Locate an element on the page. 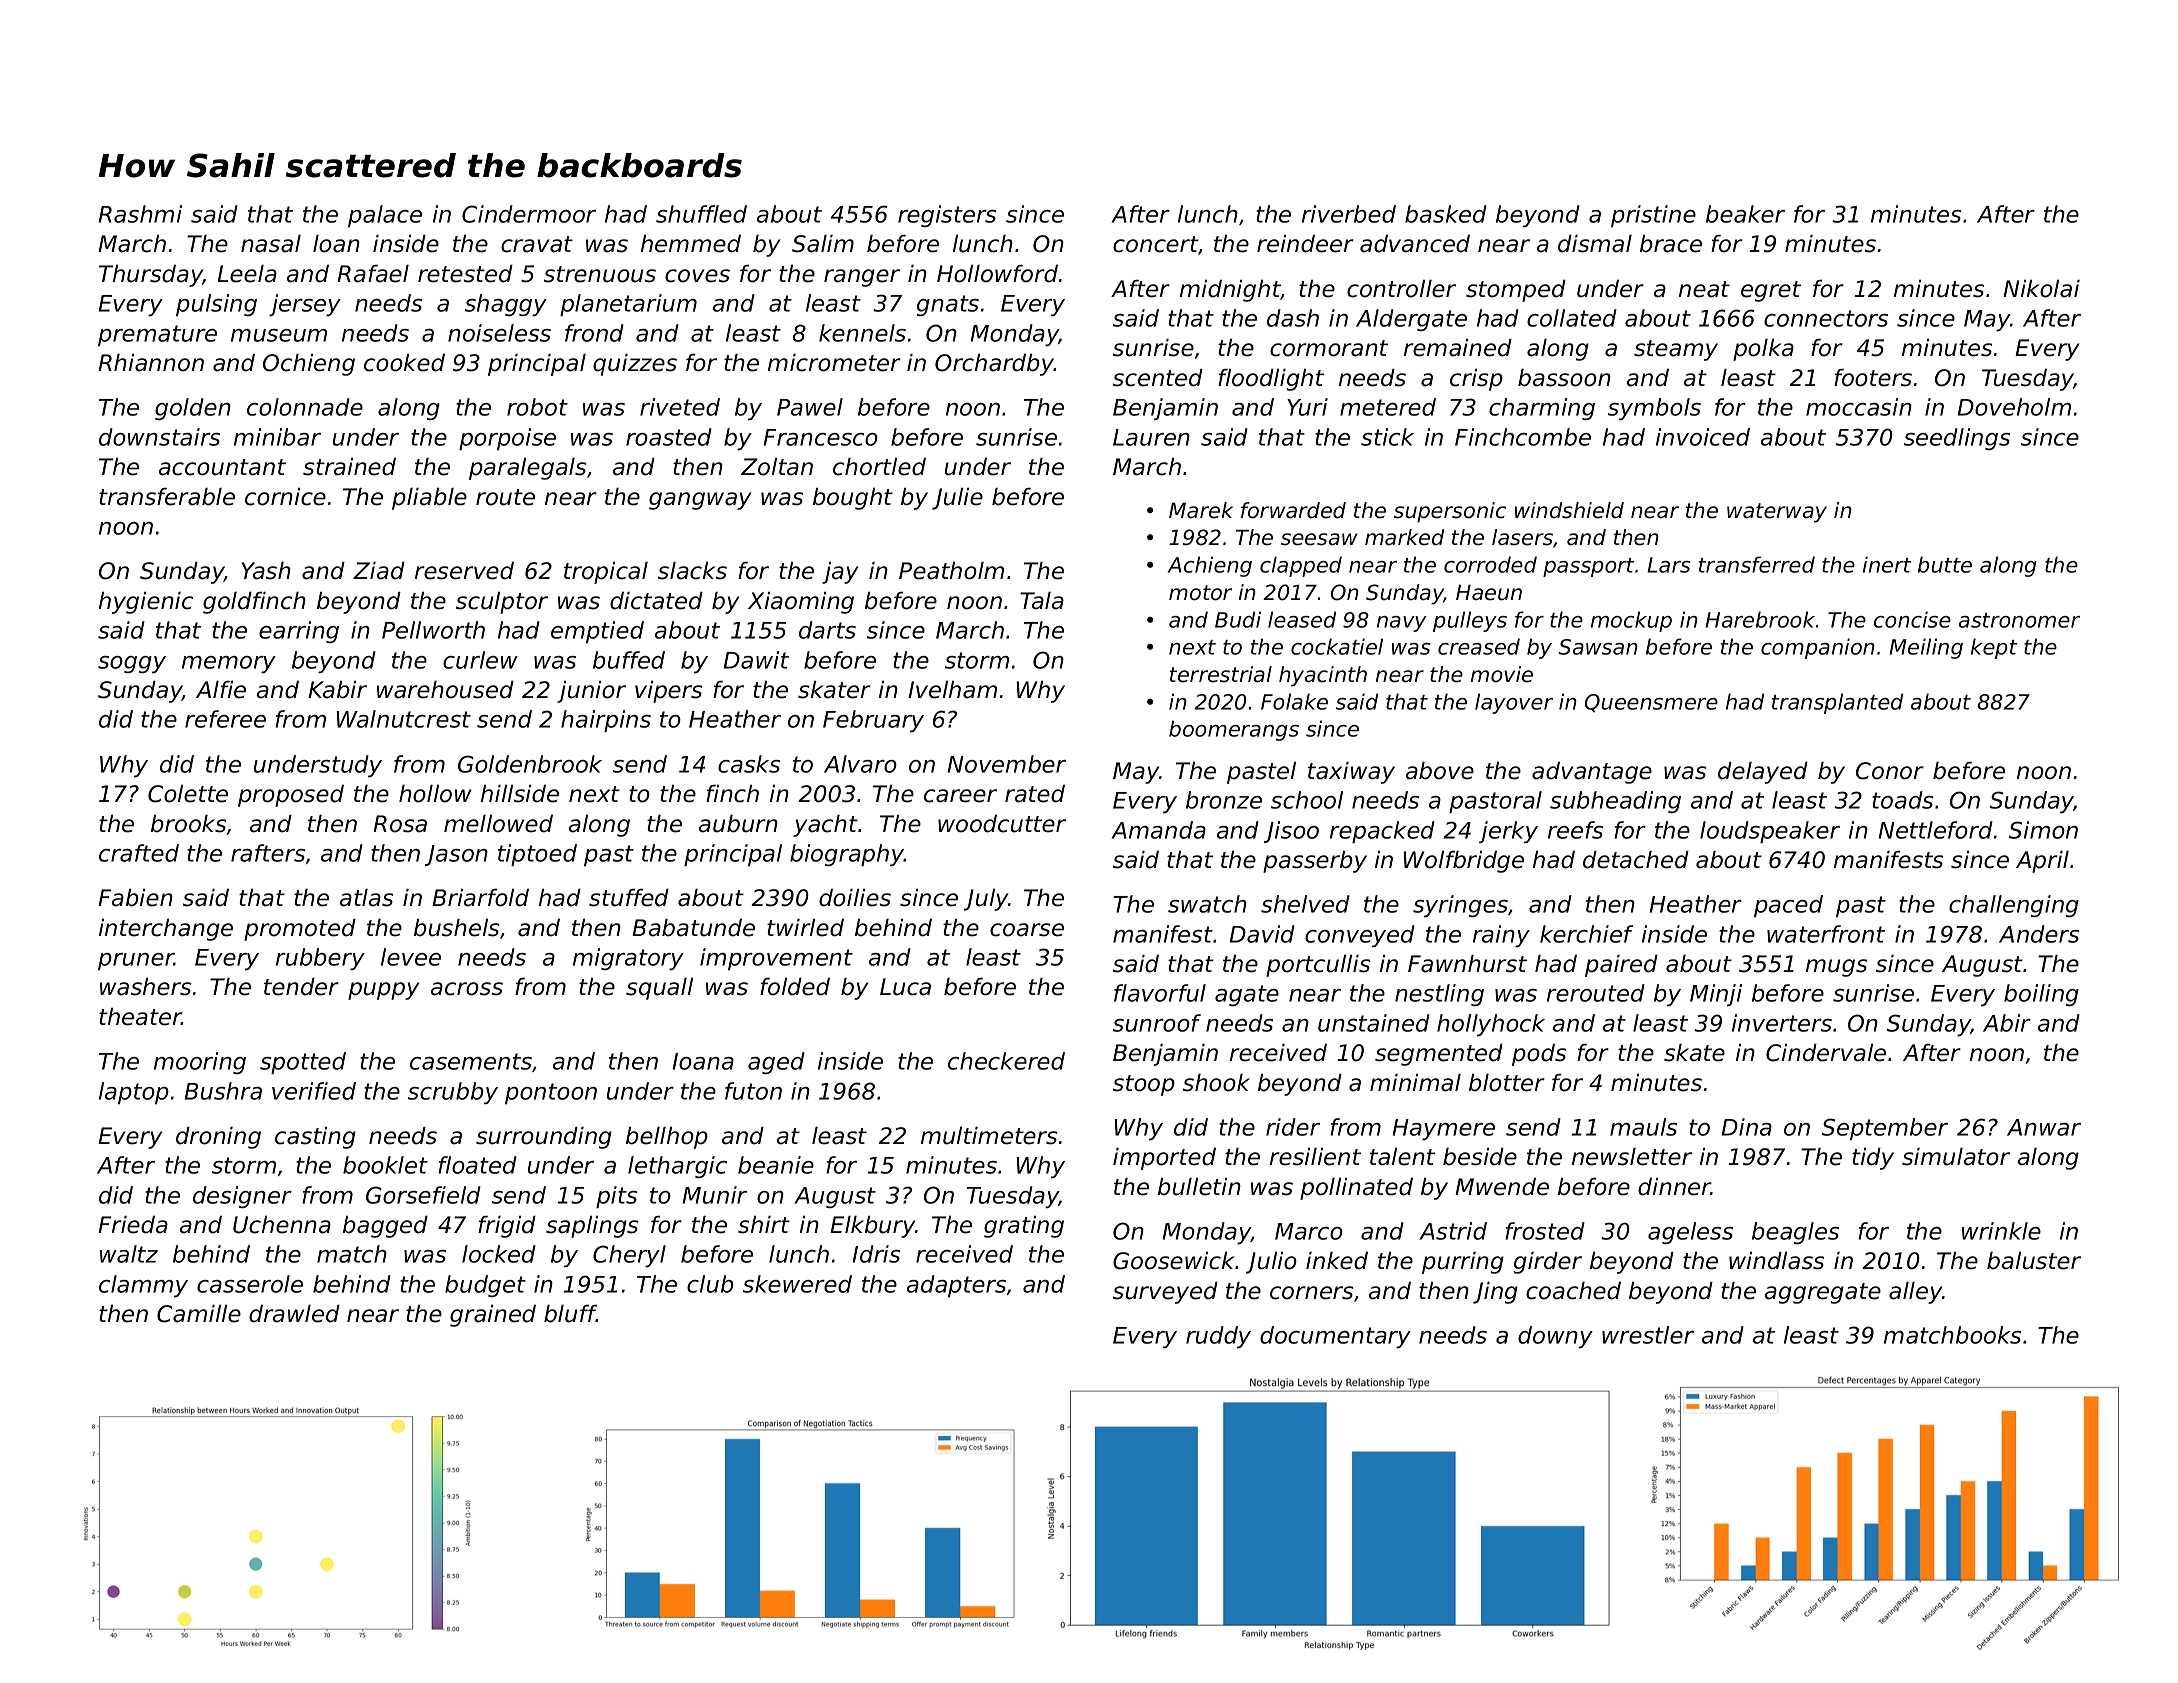  shuffled is located at coordinates (701, 214).
